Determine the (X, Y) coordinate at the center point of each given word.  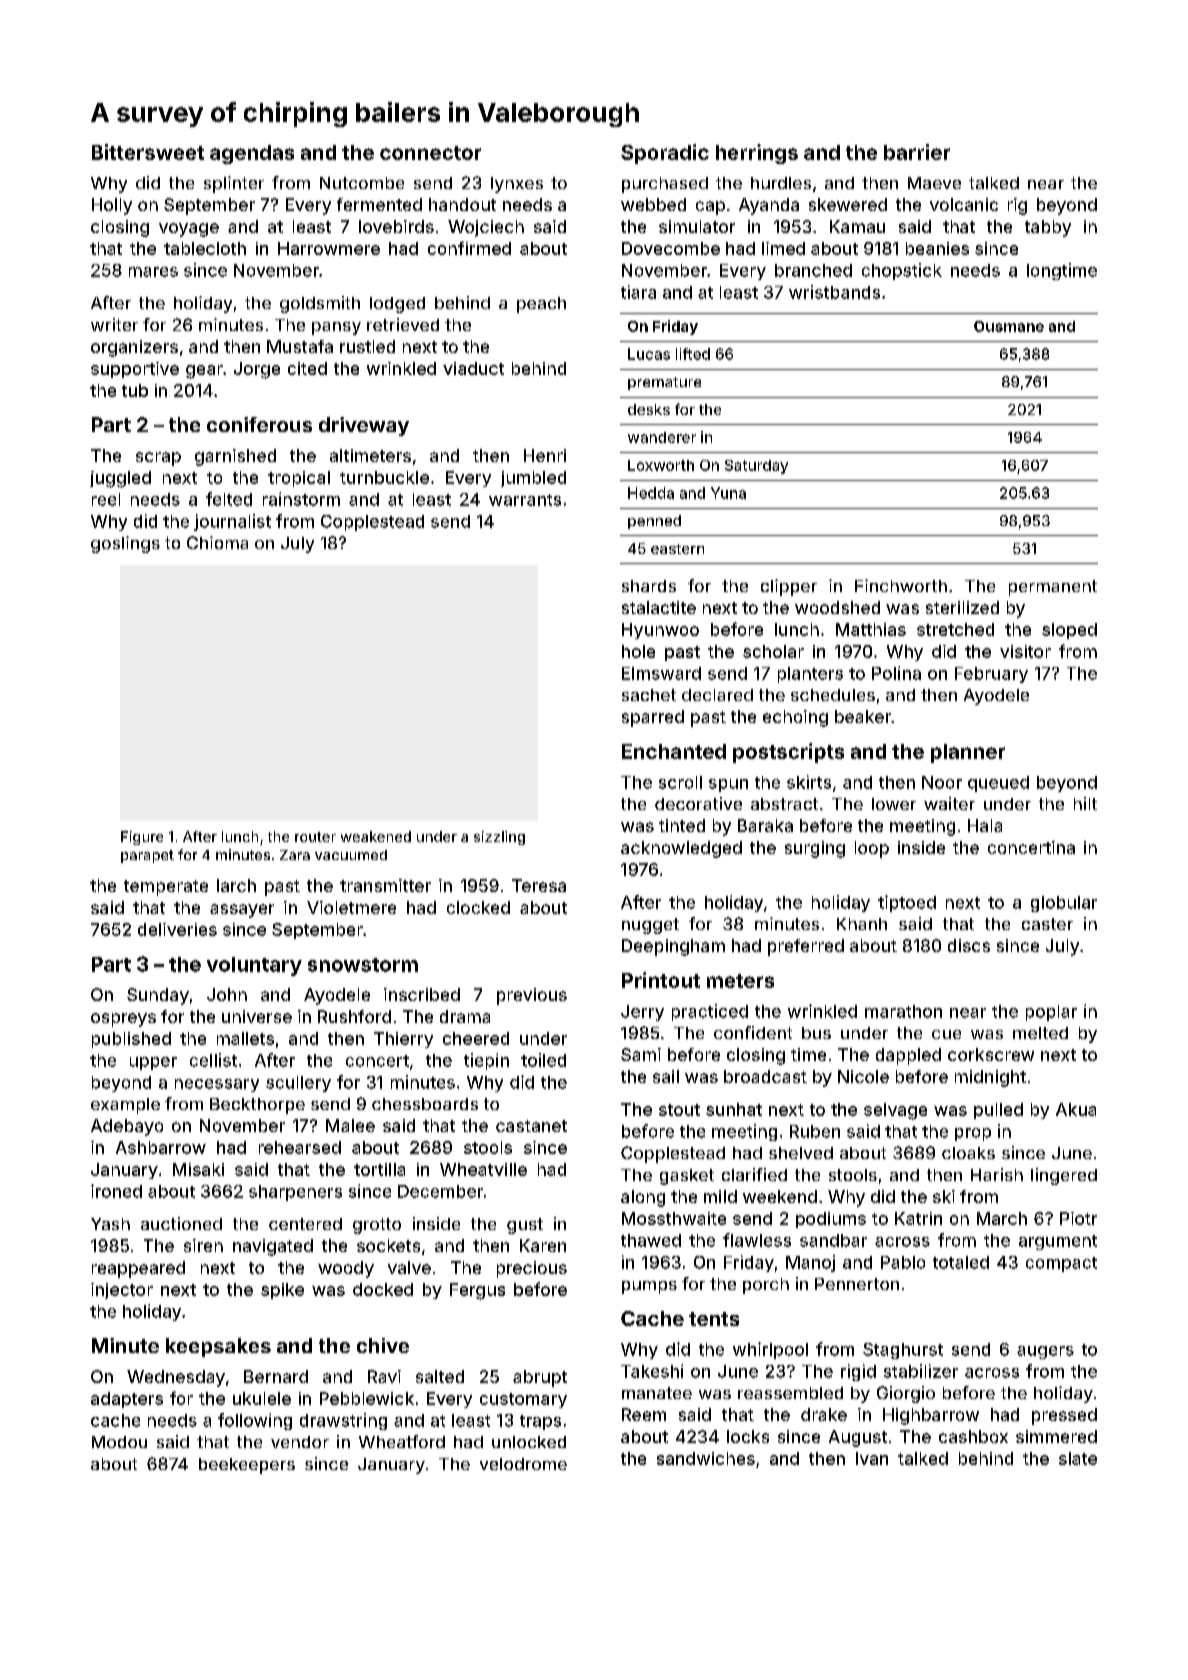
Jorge (257, 370)
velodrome (523, 1464)
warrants (525, 500)
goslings (125, 544)
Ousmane (1009, 326)
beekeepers (247, 1466)
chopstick (902, 271)
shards (649, 586)
